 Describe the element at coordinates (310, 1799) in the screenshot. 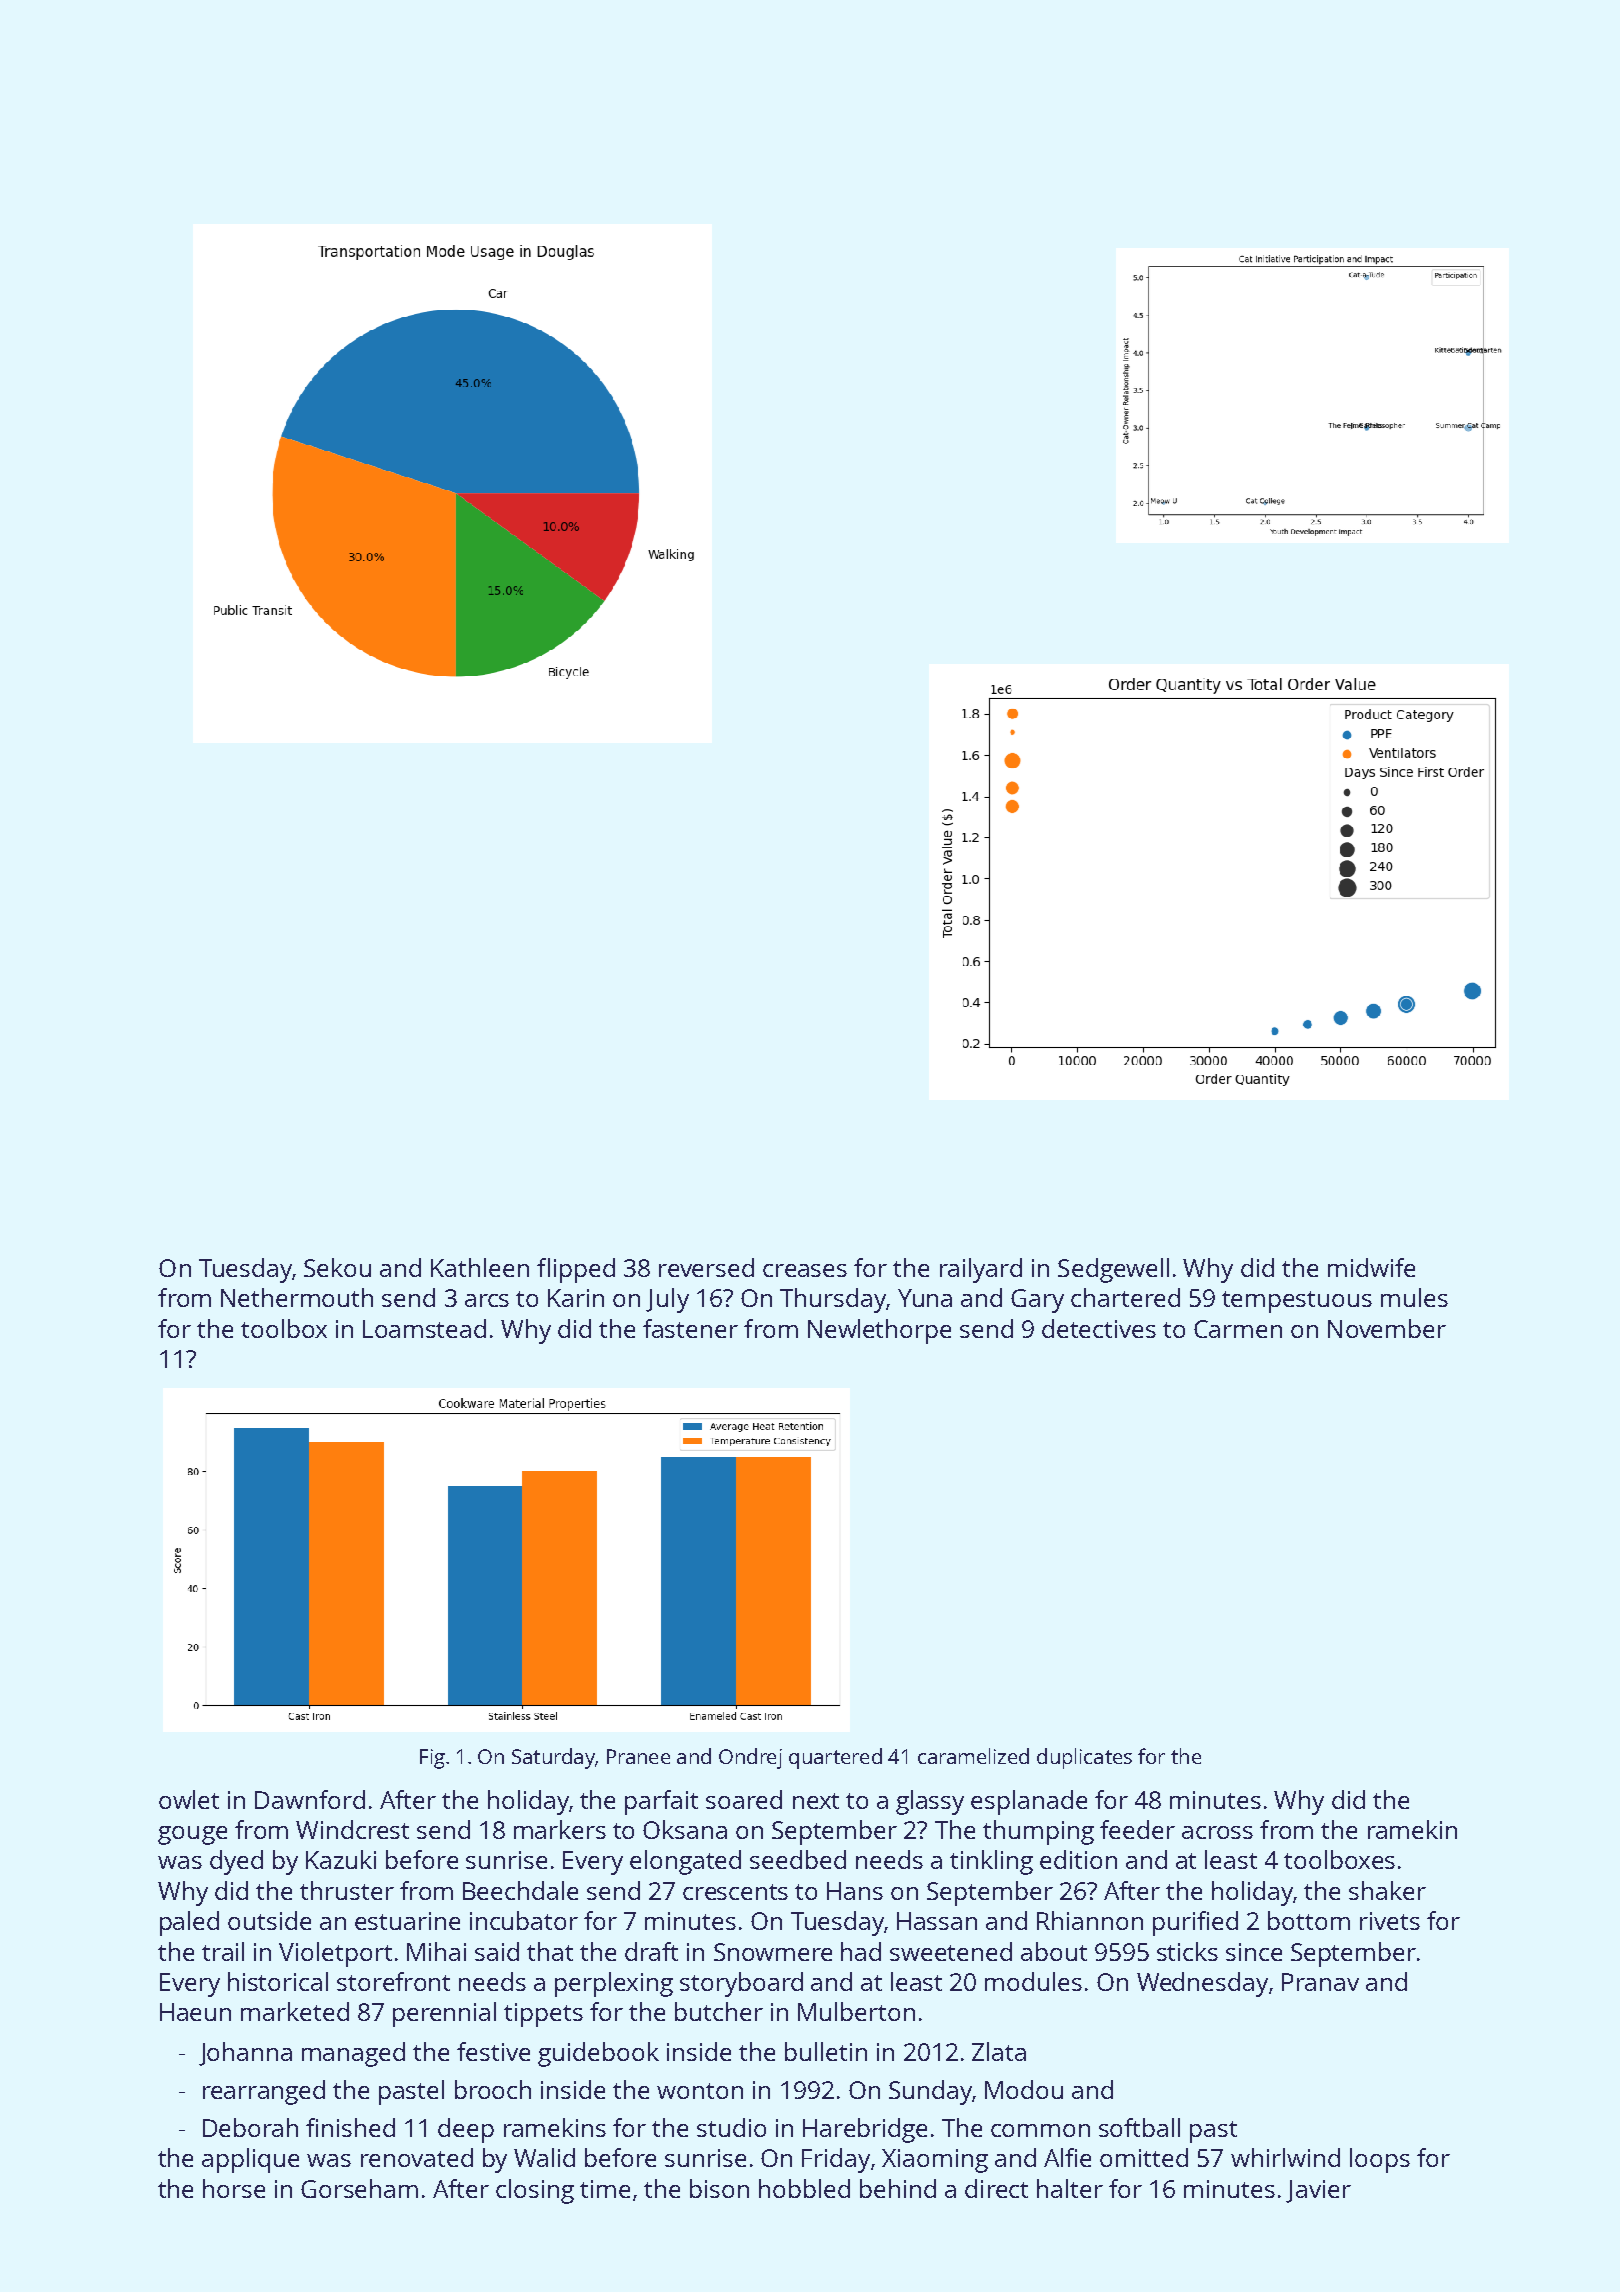

I see `Dawnford` at that location.
